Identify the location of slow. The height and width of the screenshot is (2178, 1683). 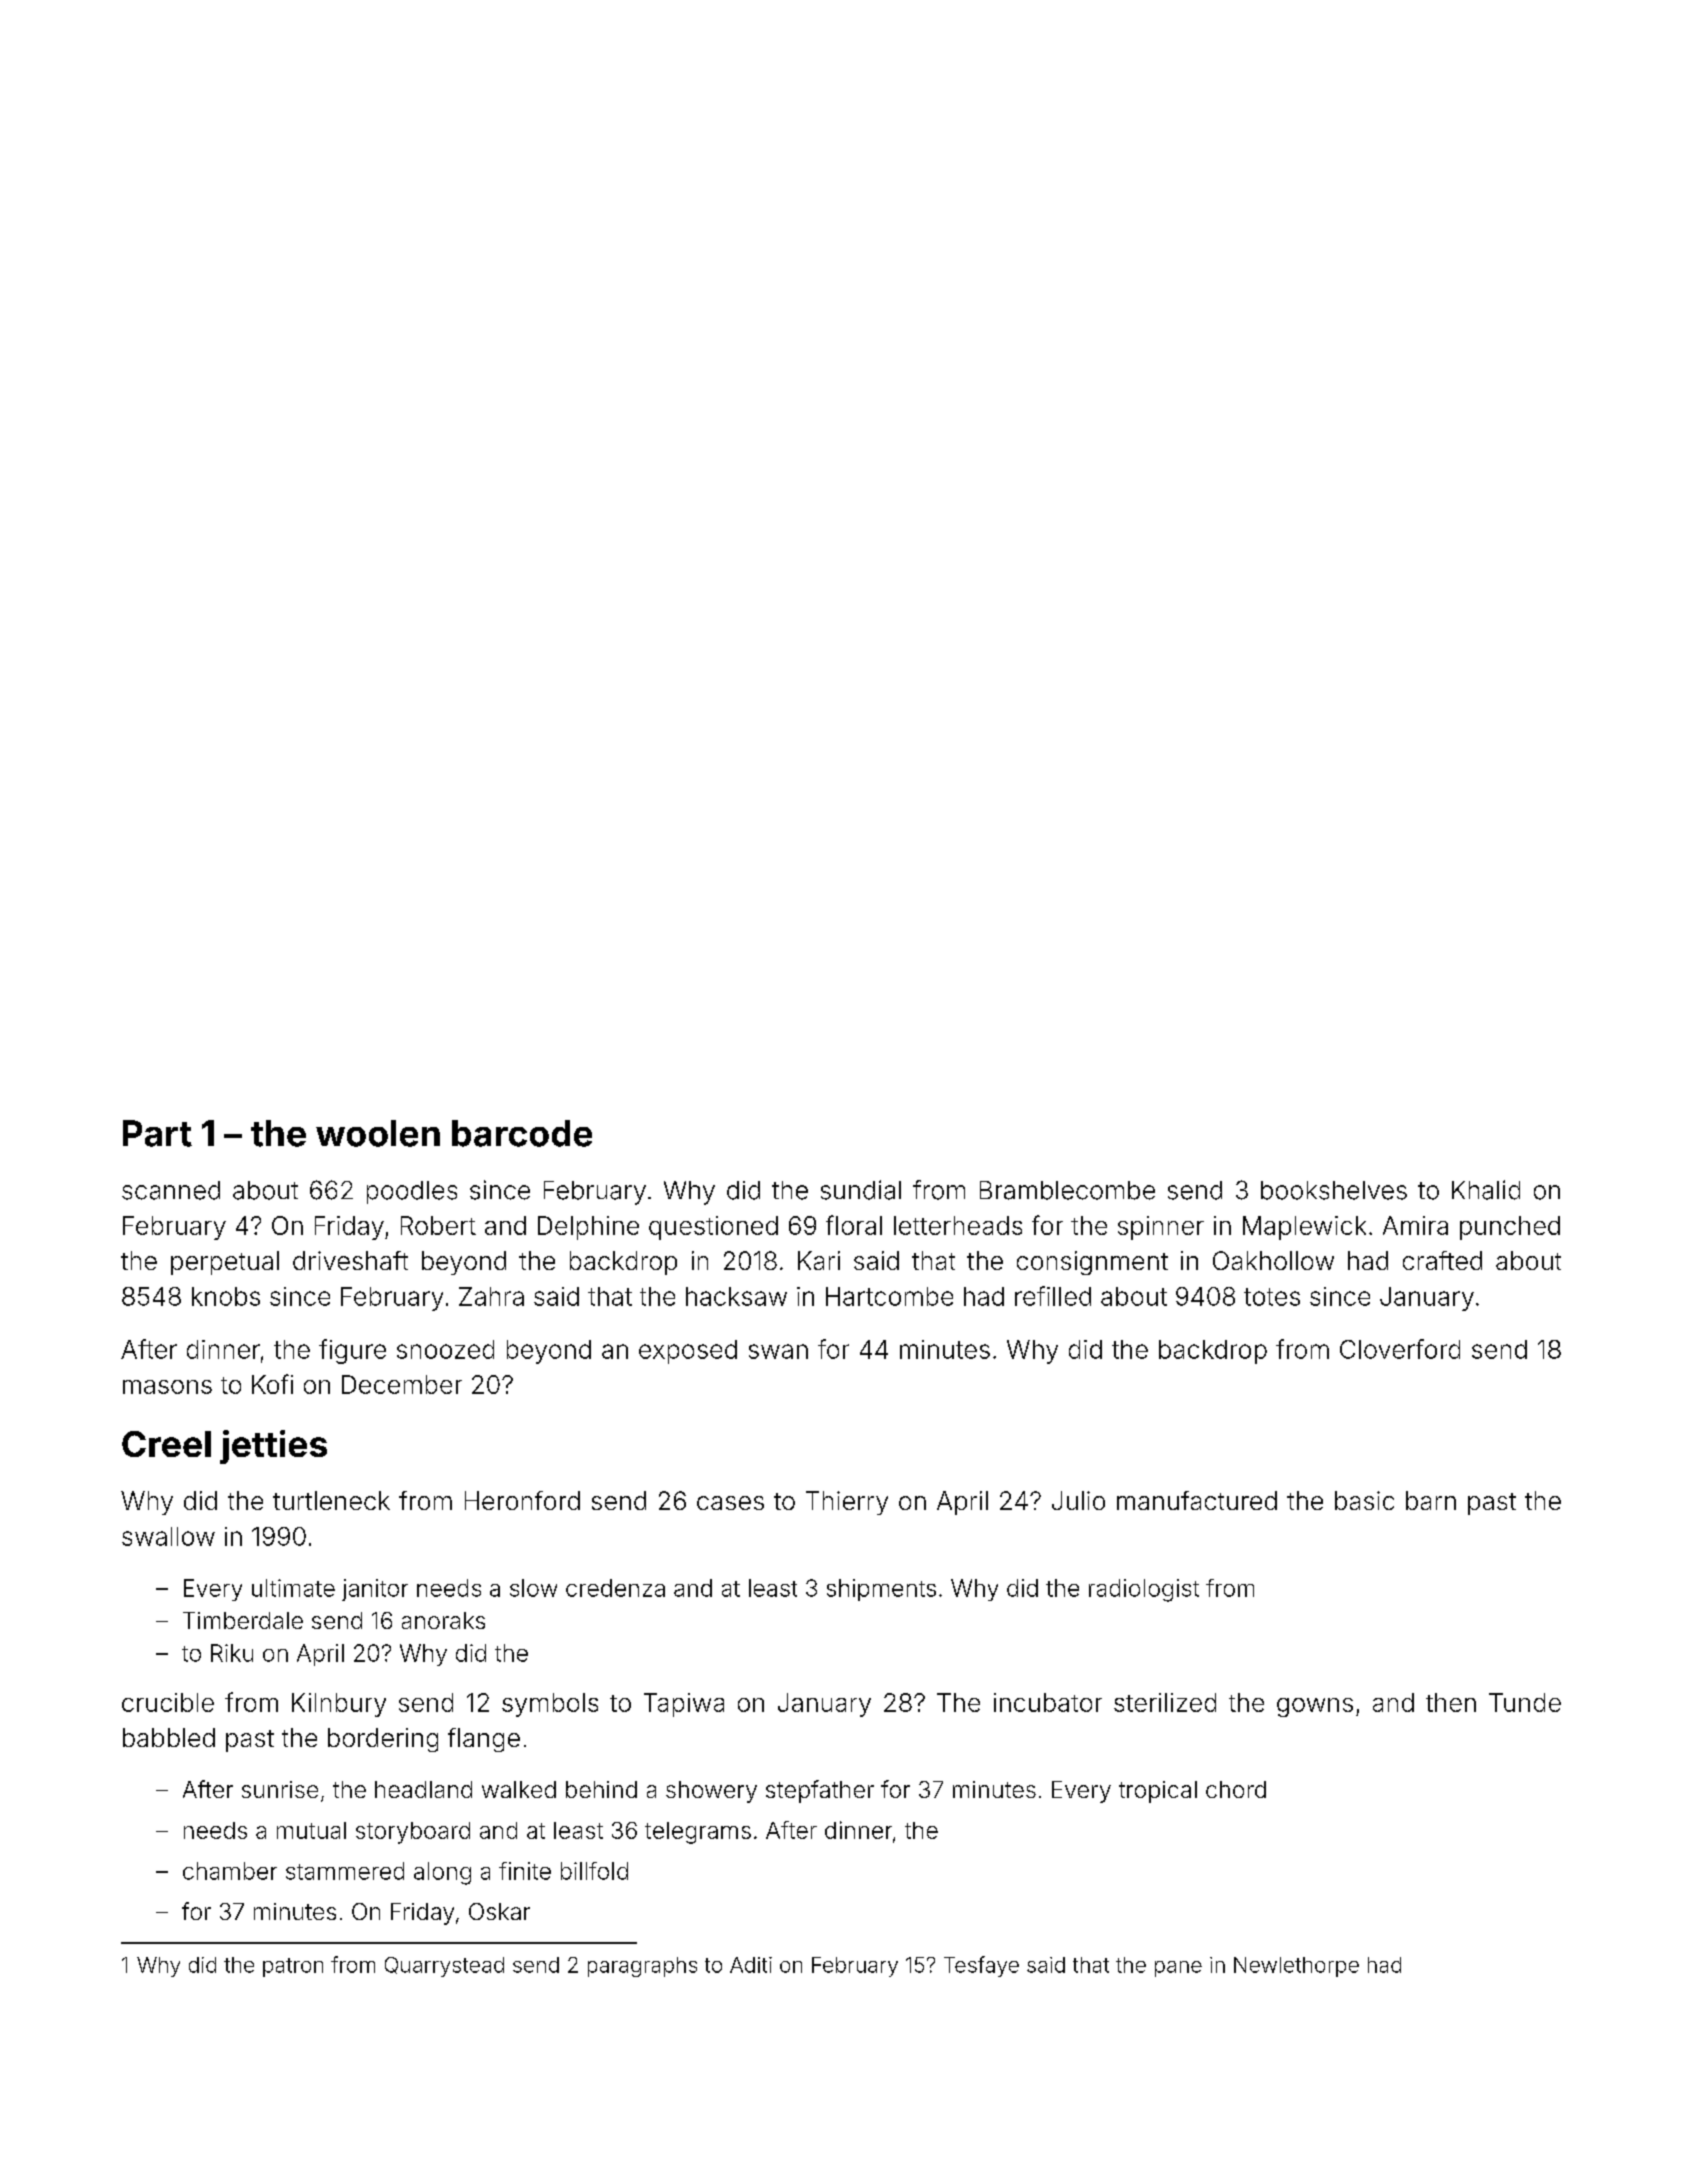
(533, 1588).
